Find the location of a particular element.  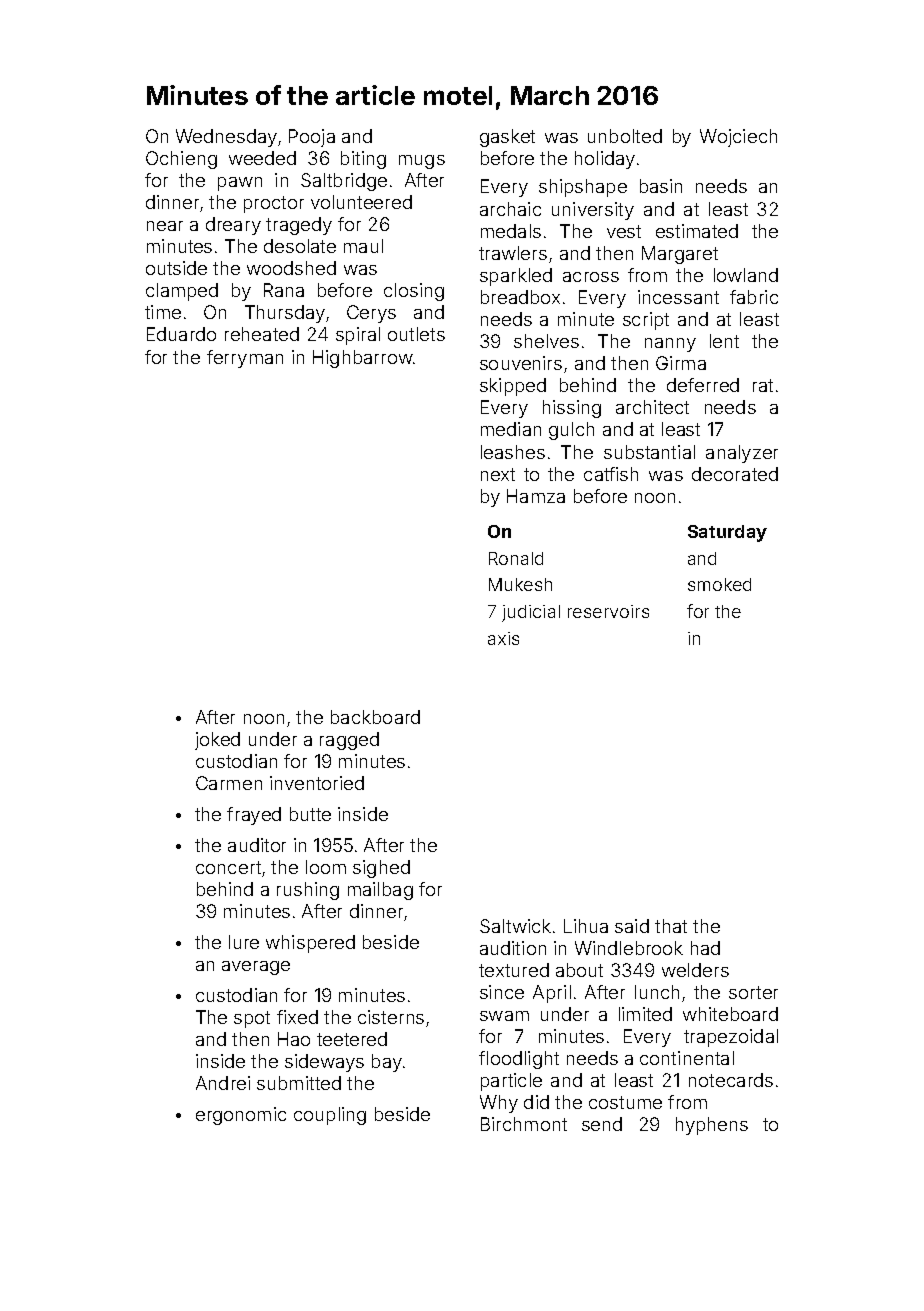

decorated is located at coordinates (735, 474).
